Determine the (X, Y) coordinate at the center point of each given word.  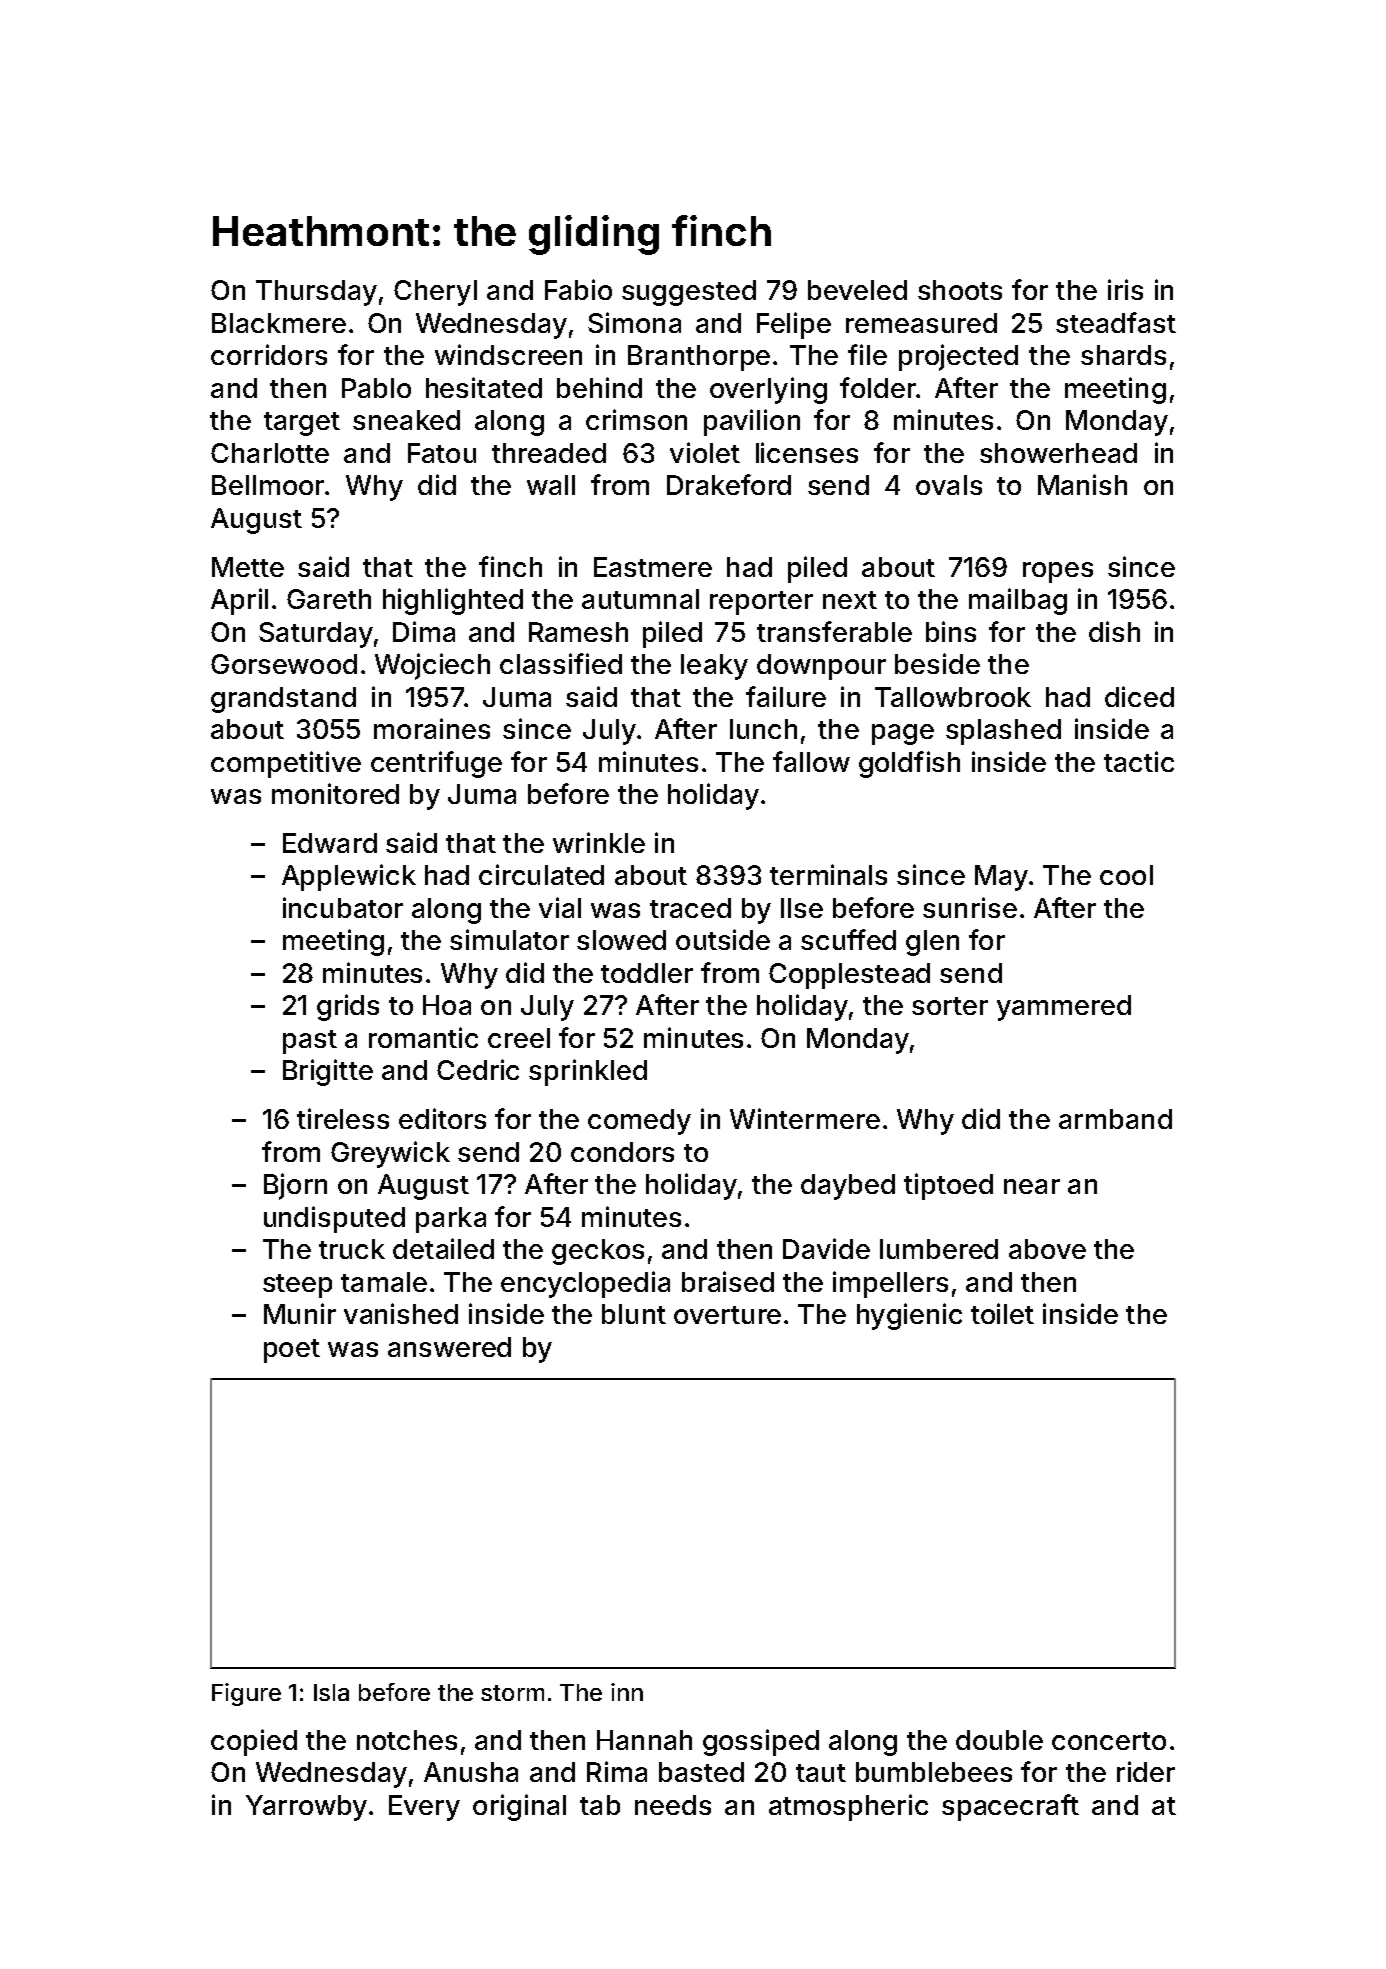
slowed (621, 940)
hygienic (909, 1316)
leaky (714, 667)
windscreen (508, 354)
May (1001, 878)
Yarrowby (306, 1808)
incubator (343, 907)
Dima (424, 631)
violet (705, 452)
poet (292, 1351)
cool (1126, 875)
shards (1123, 355)
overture (727, 1315)
